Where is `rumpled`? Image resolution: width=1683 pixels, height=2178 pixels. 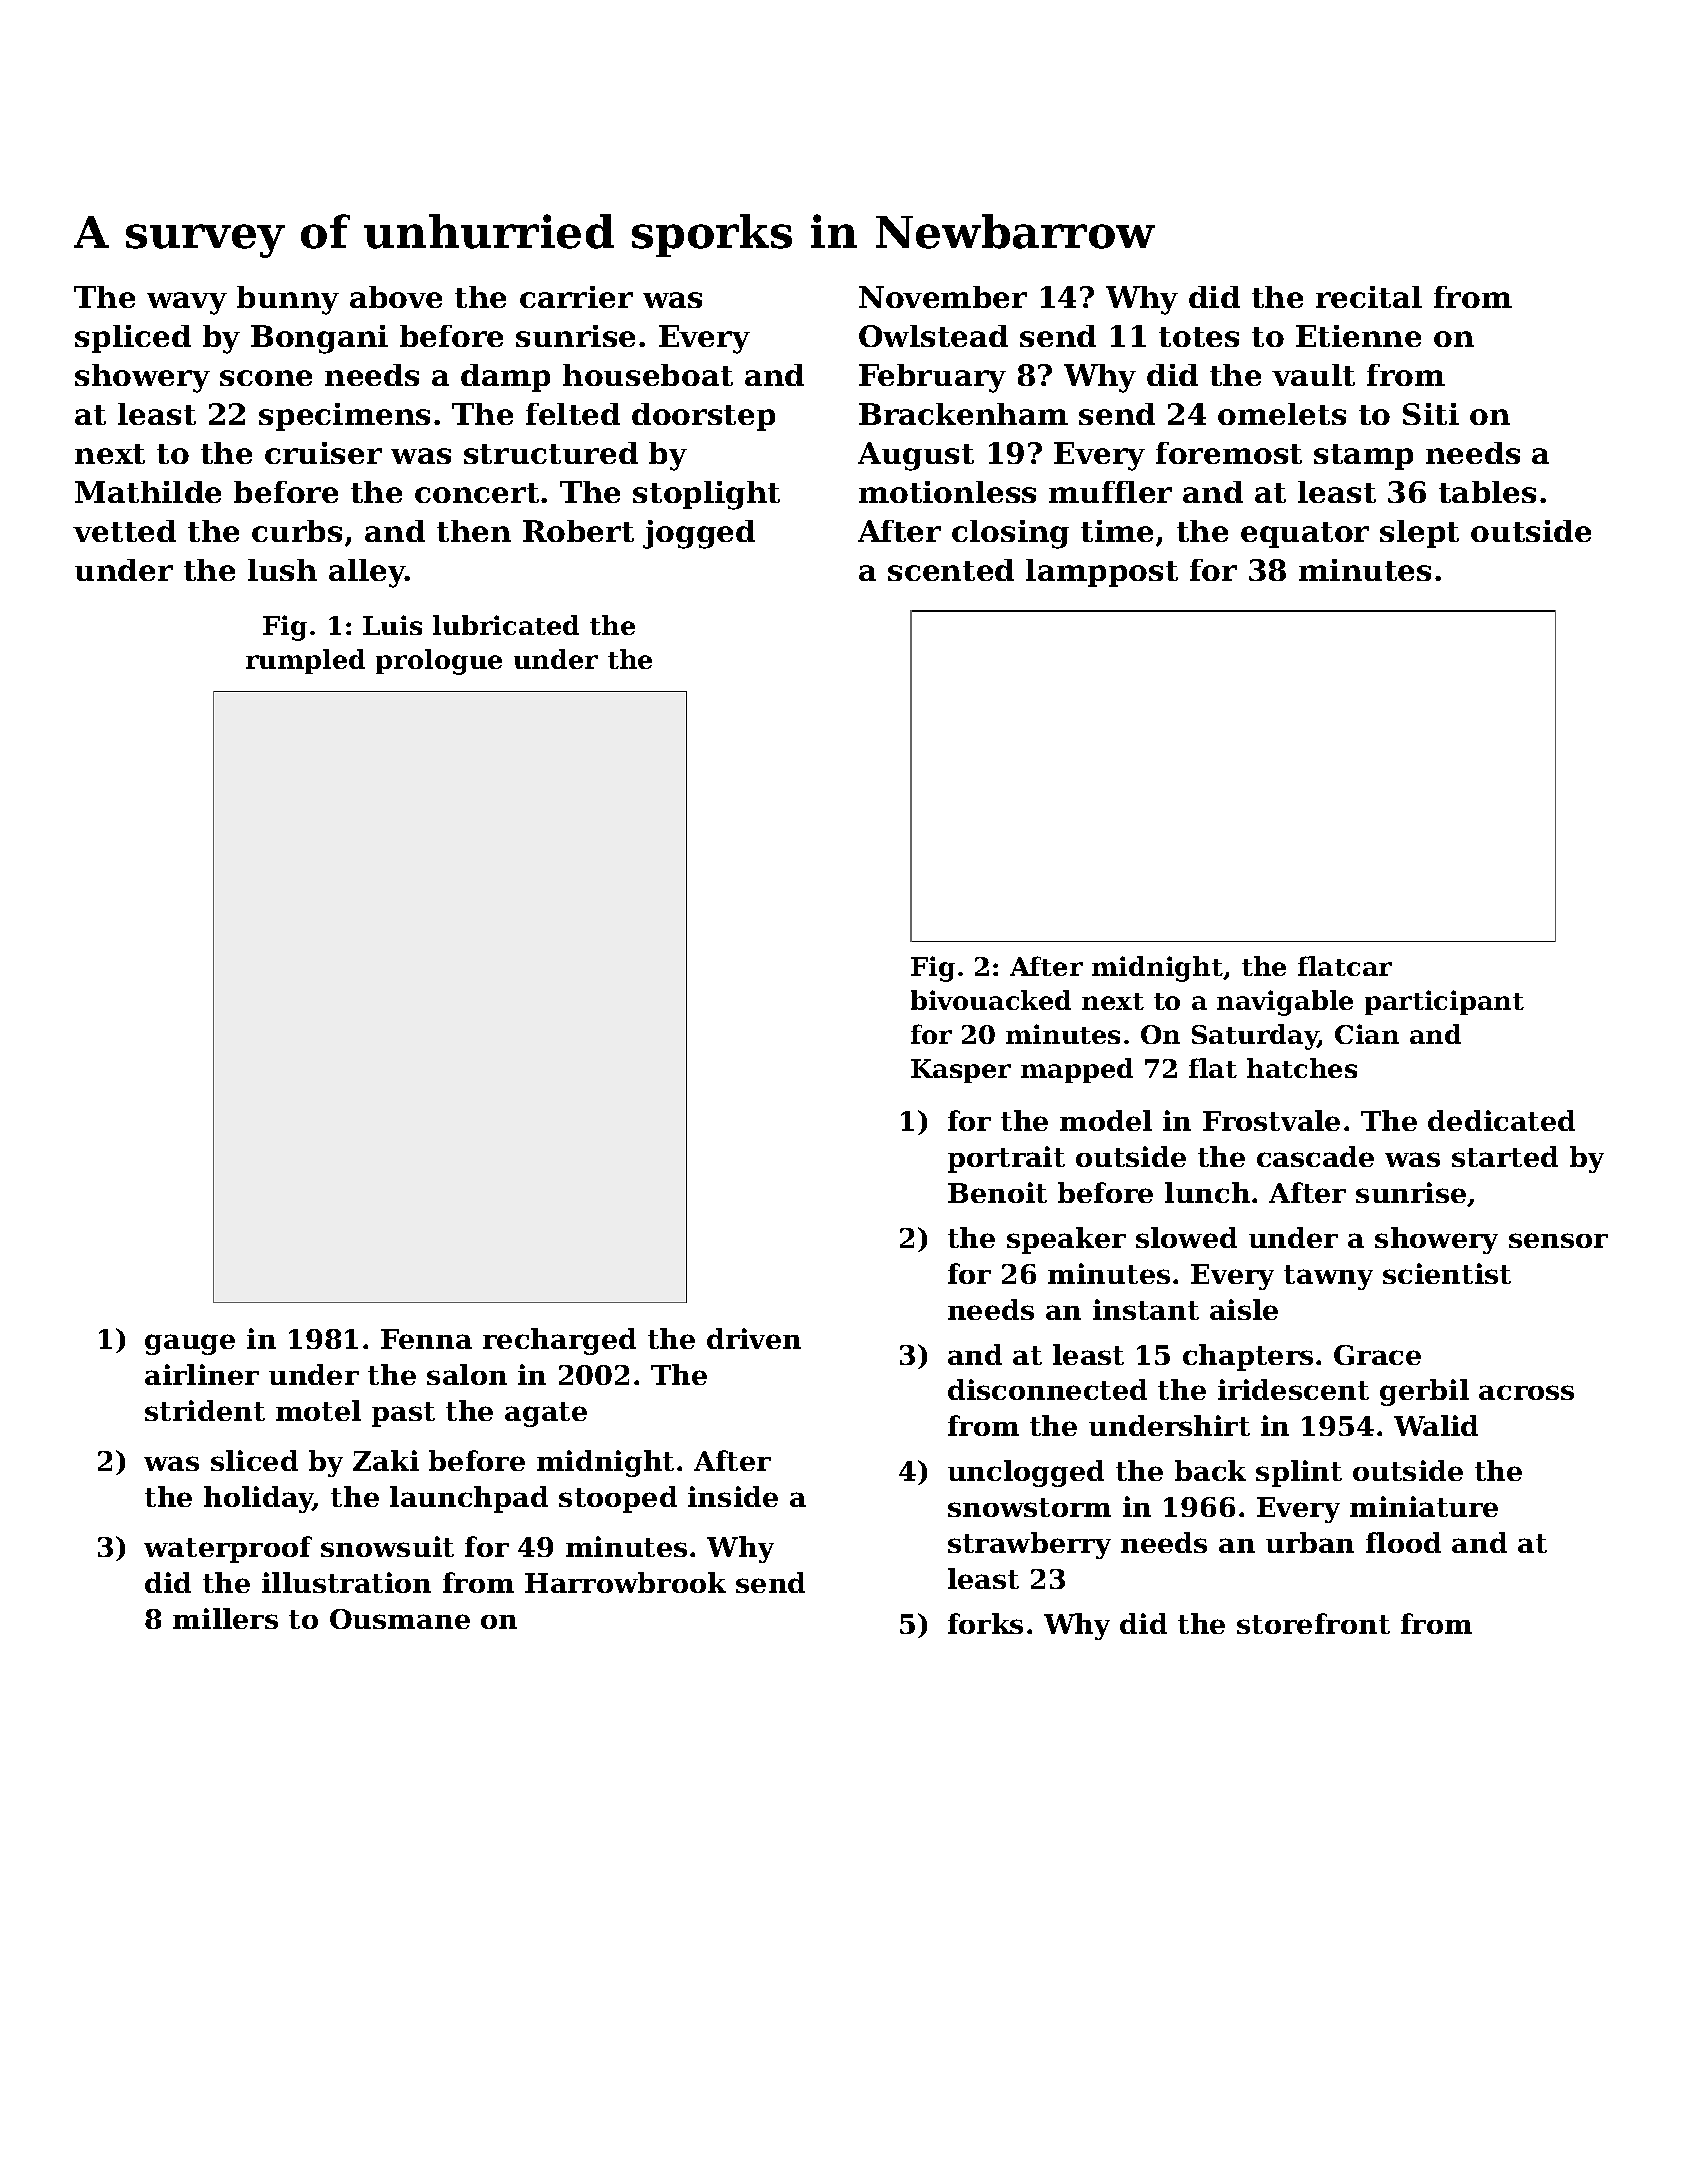 rumpled is located at coordinates (305, 661).
